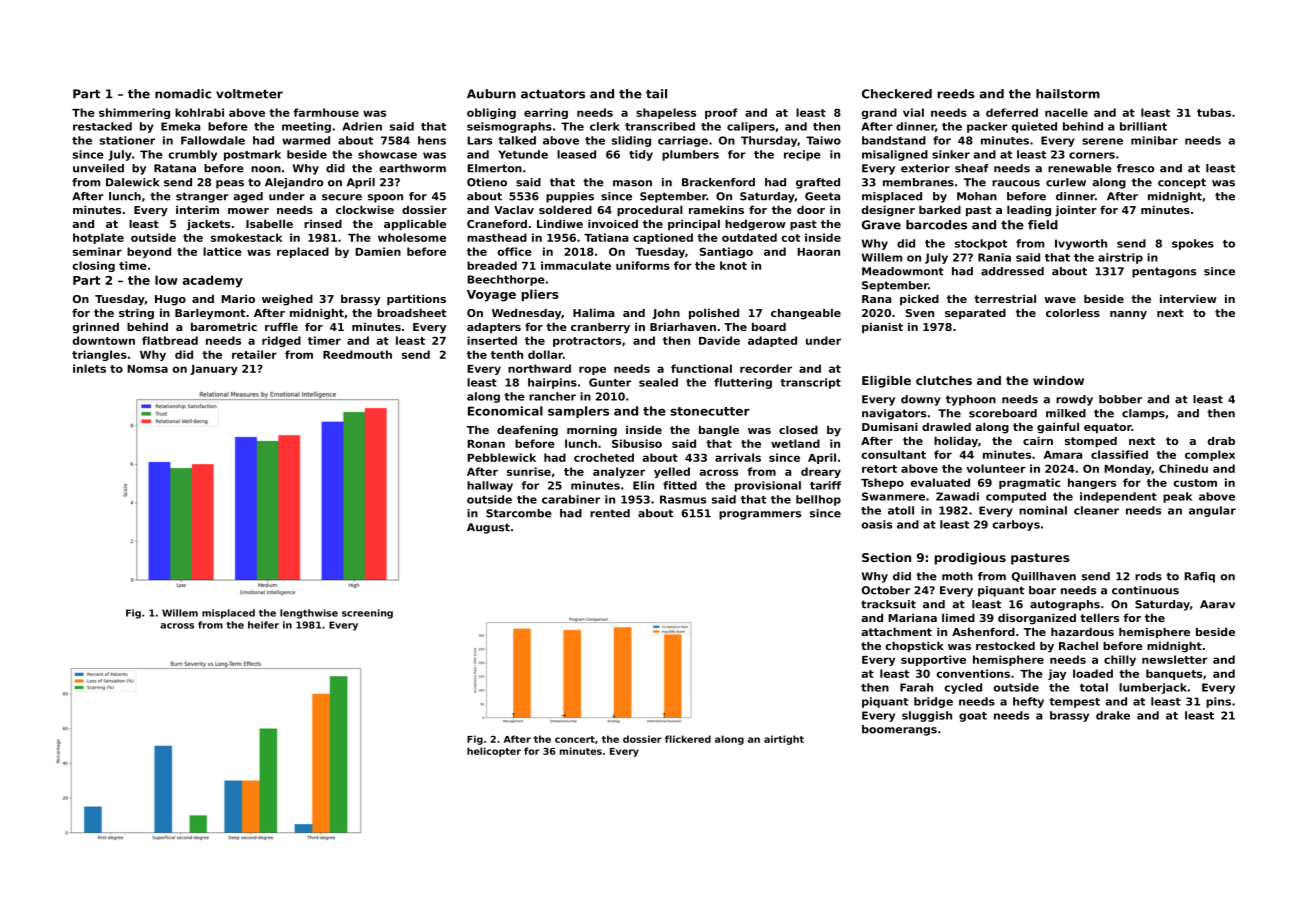 The image size is (1308, 924). What do you see at coordinates (1128, 315) in the image?
I see `nanny` at bounding box center [1128, 315].
